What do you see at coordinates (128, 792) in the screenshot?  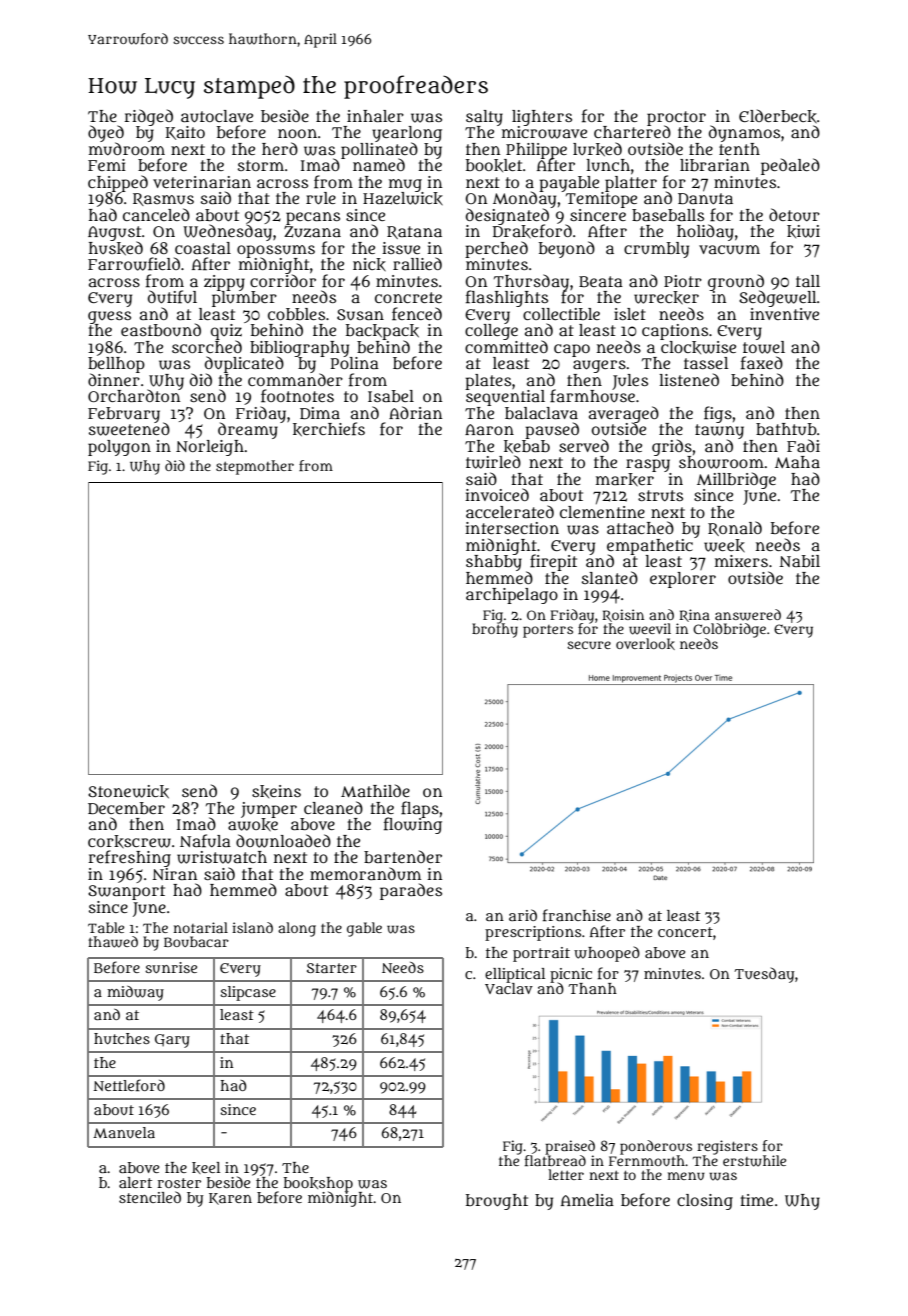 I see `Stonewick` at bounding box center [128, 792].
